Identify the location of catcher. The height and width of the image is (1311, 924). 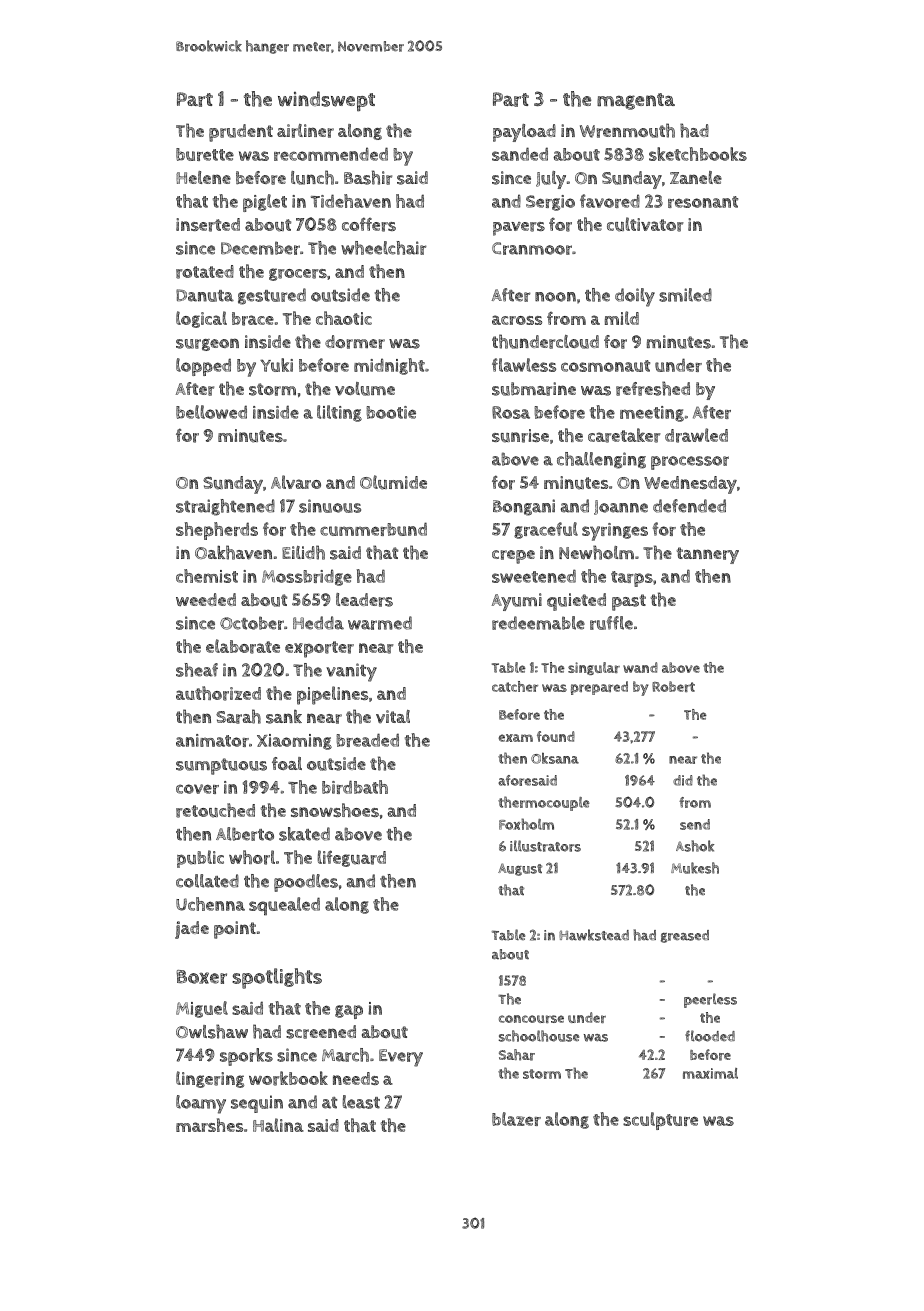
(515, 686).
